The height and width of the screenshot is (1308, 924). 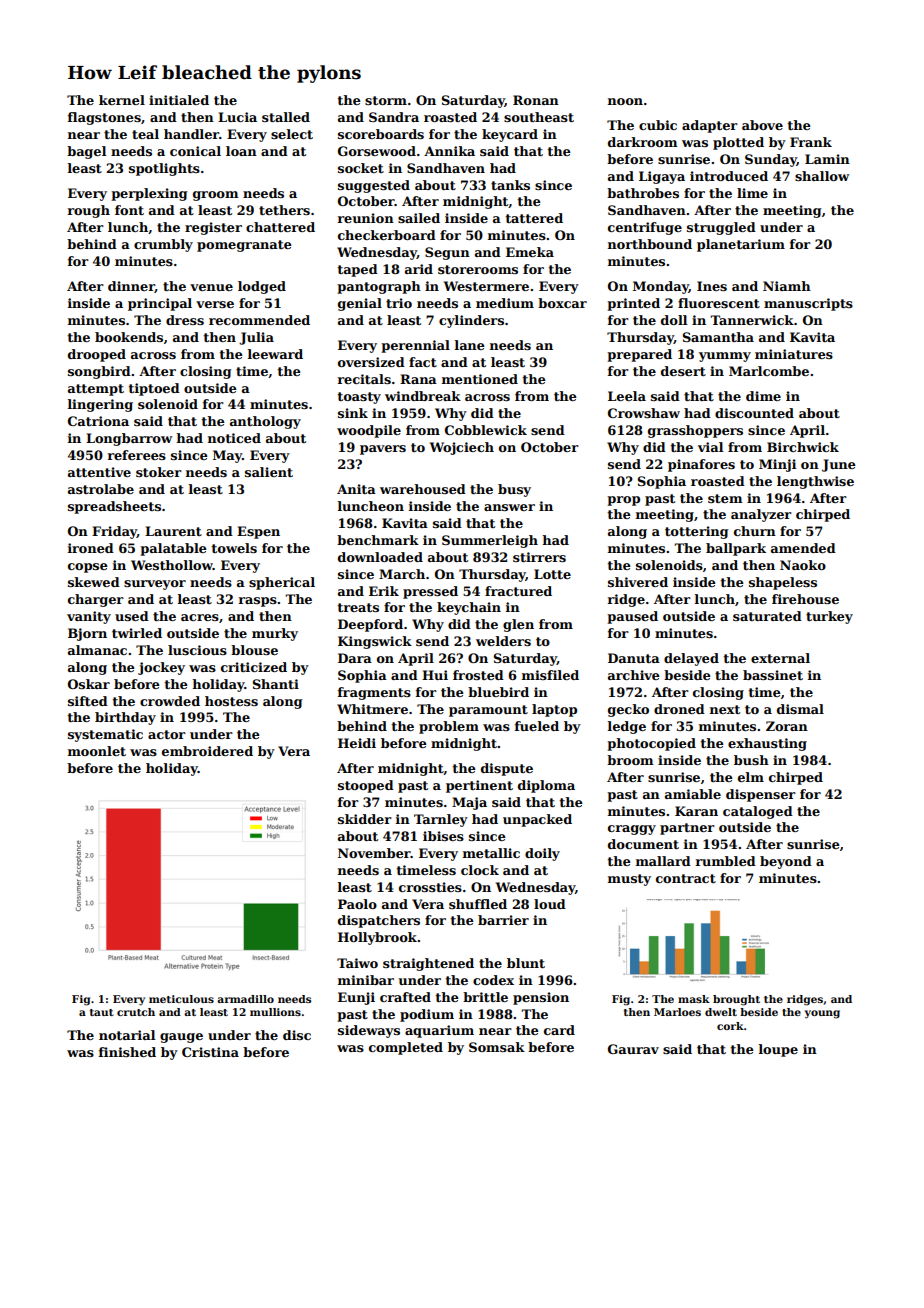 I want to click on aquarium, so click(x=439, y=1031).
